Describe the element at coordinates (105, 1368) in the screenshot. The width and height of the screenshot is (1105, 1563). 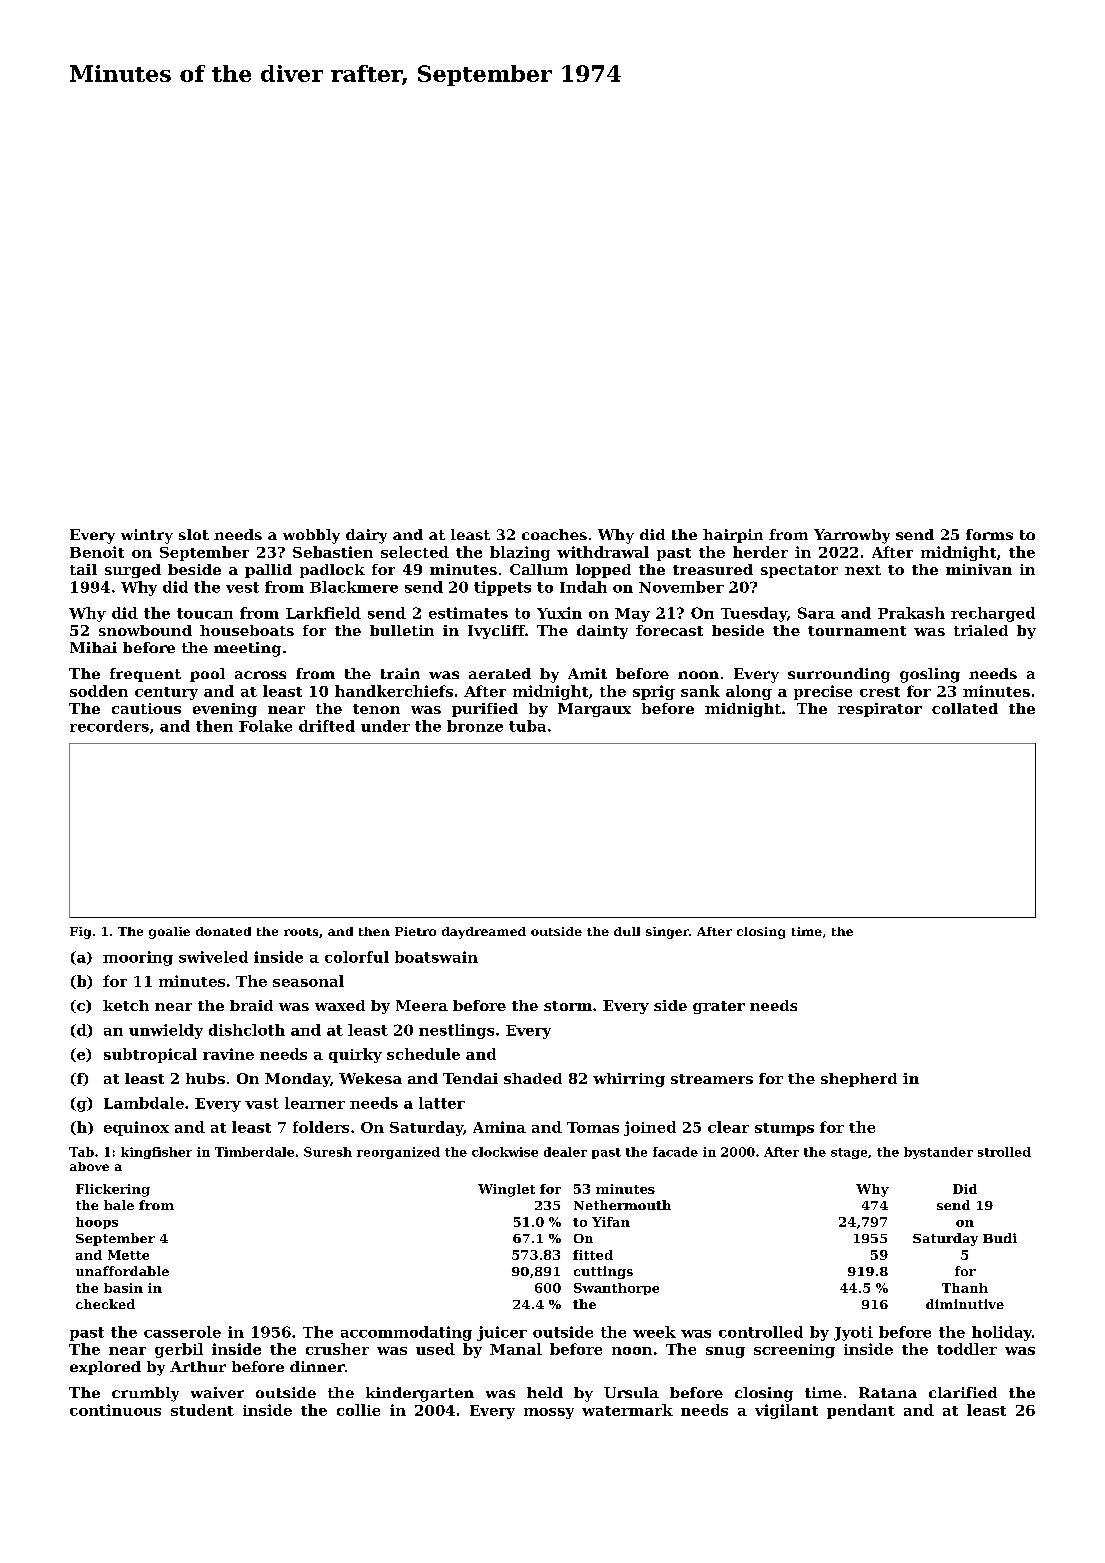
I see `explored` at that location.
